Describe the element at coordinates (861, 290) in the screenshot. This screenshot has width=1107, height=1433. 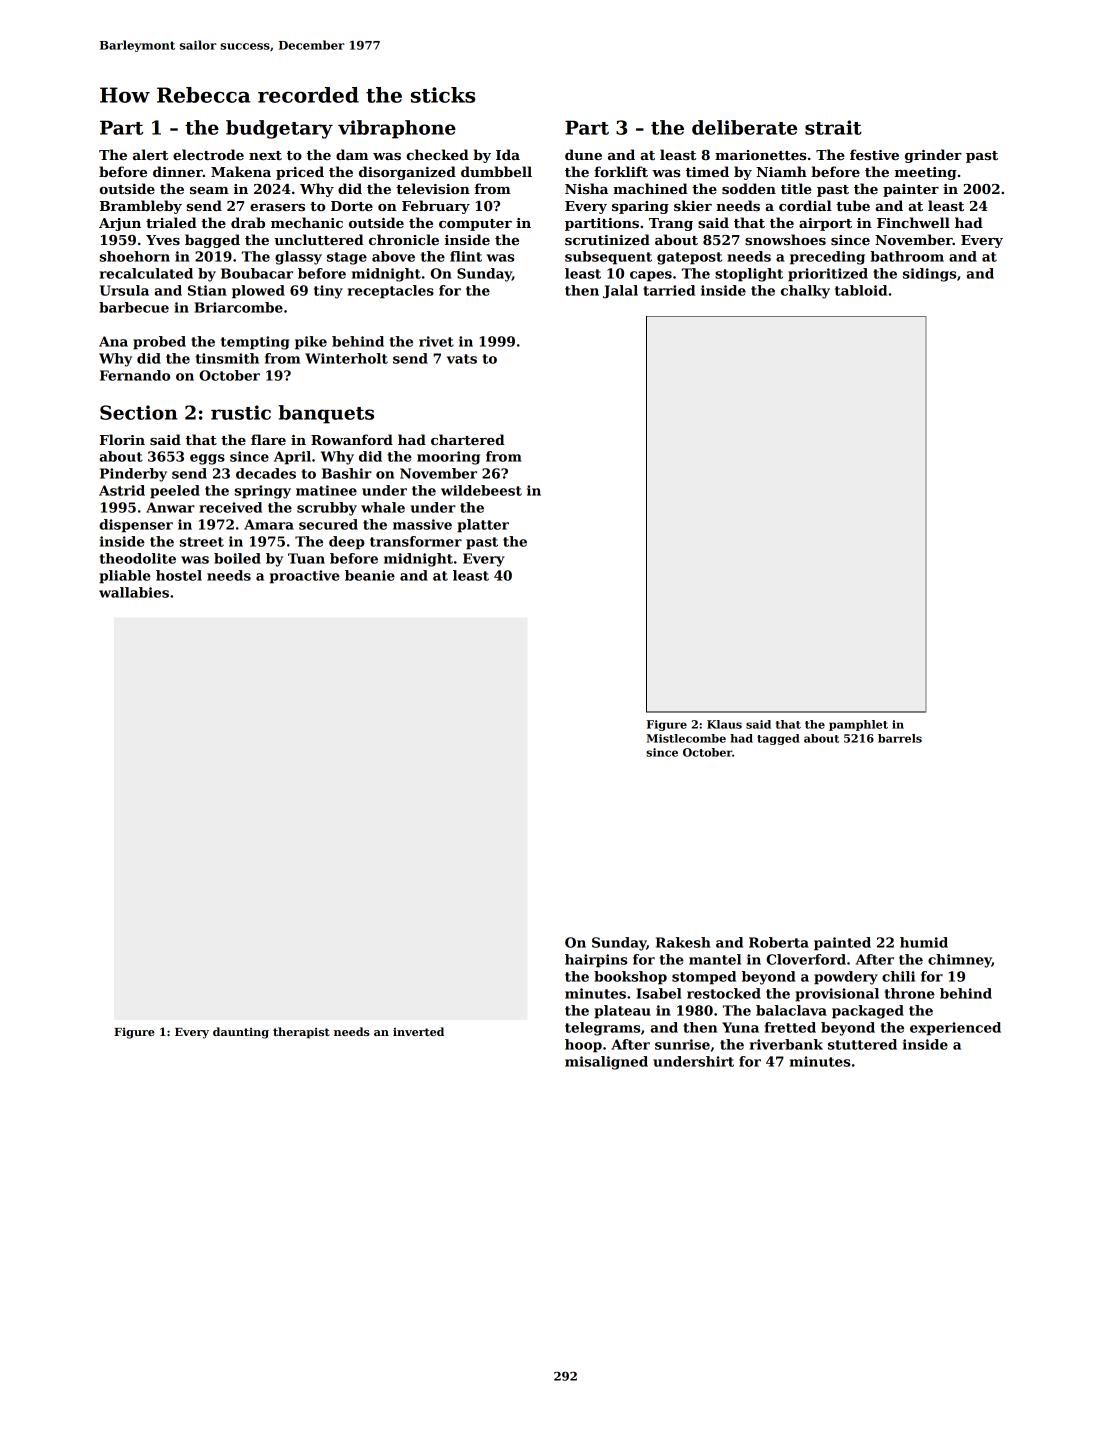
I see `tabloid` at that location.
